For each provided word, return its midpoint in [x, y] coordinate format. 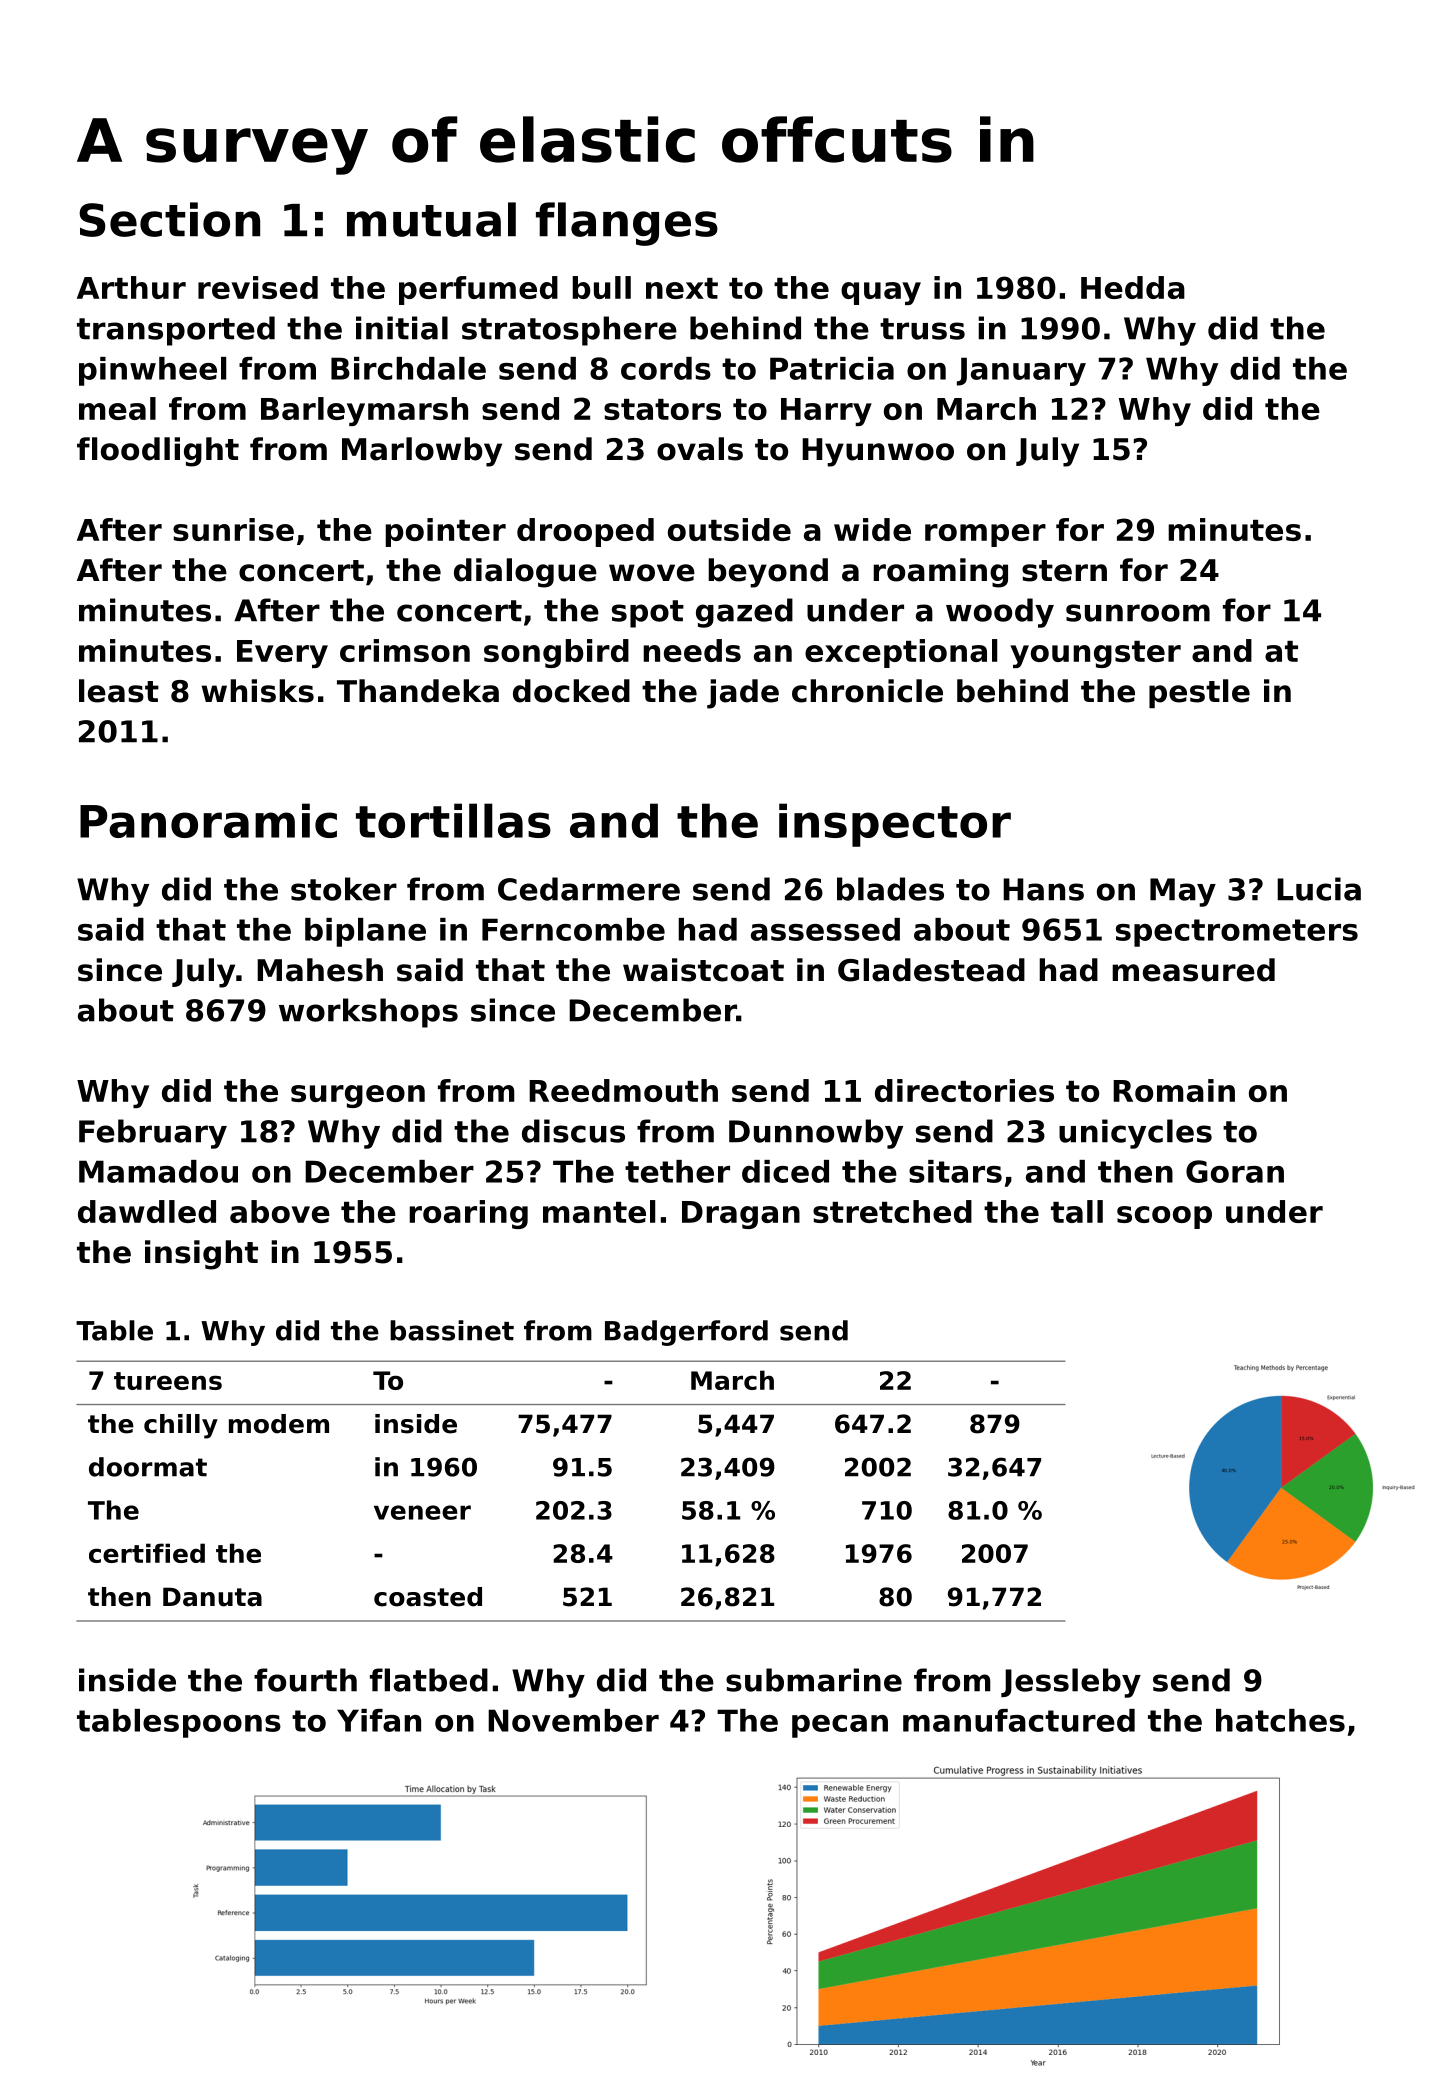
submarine [814, 1680]
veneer [422, 1512]
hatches [1280, 1720]
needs [692, 650]
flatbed [429, 1680]
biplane [365, 932]
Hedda [1133, 287]
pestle [1199, 693]
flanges [627, 224]
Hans [1043, 889]
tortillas [453, 820]
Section [169, 219]
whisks [258, 691]
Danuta [212, 1597]
